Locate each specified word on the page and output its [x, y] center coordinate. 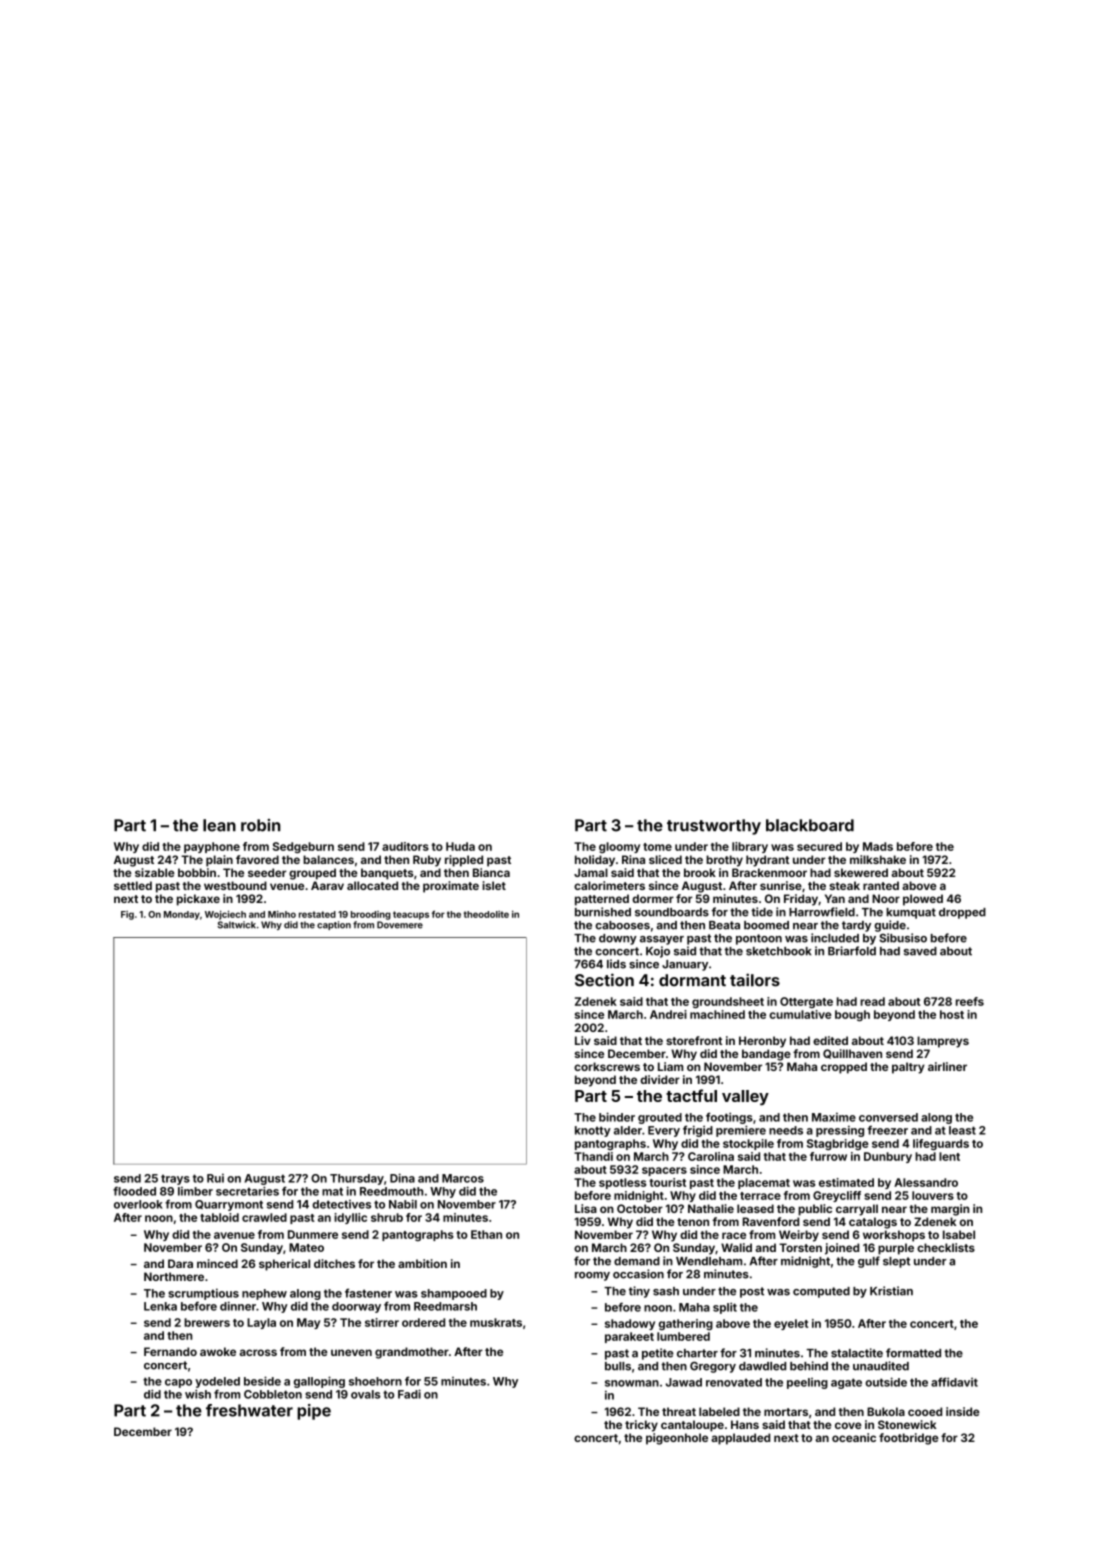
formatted [913, 1353]
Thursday [357, 1179]
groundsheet [728, 1002]
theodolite [486, 914]
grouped [312, 874]
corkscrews [607, 1066]
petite [658, 1354]
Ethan [486, 1234]
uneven [351, 1352]
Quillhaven [852, 1054]
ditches [334, 1263]
